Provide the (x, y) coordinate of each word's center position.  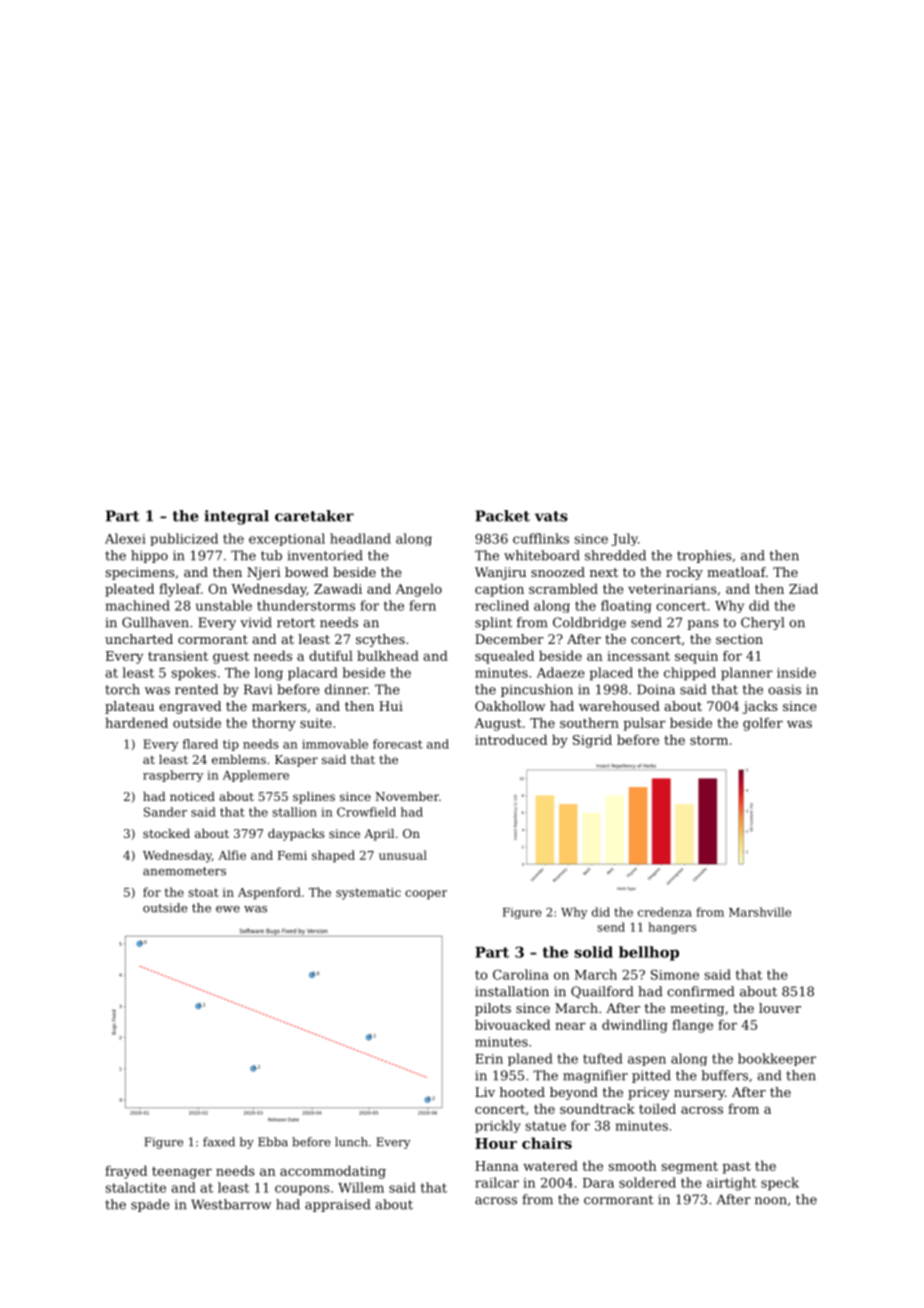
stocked (166, 833)
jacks (760, 707)
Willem (361, 1187)
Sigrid (592, 741)
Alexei (125, 538)
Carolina (521, 974)
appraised (337, 1205)
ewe (228, 909)
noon (771, 1201)
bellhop (649, 953)
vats (551, 516)
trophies (704, 556)
